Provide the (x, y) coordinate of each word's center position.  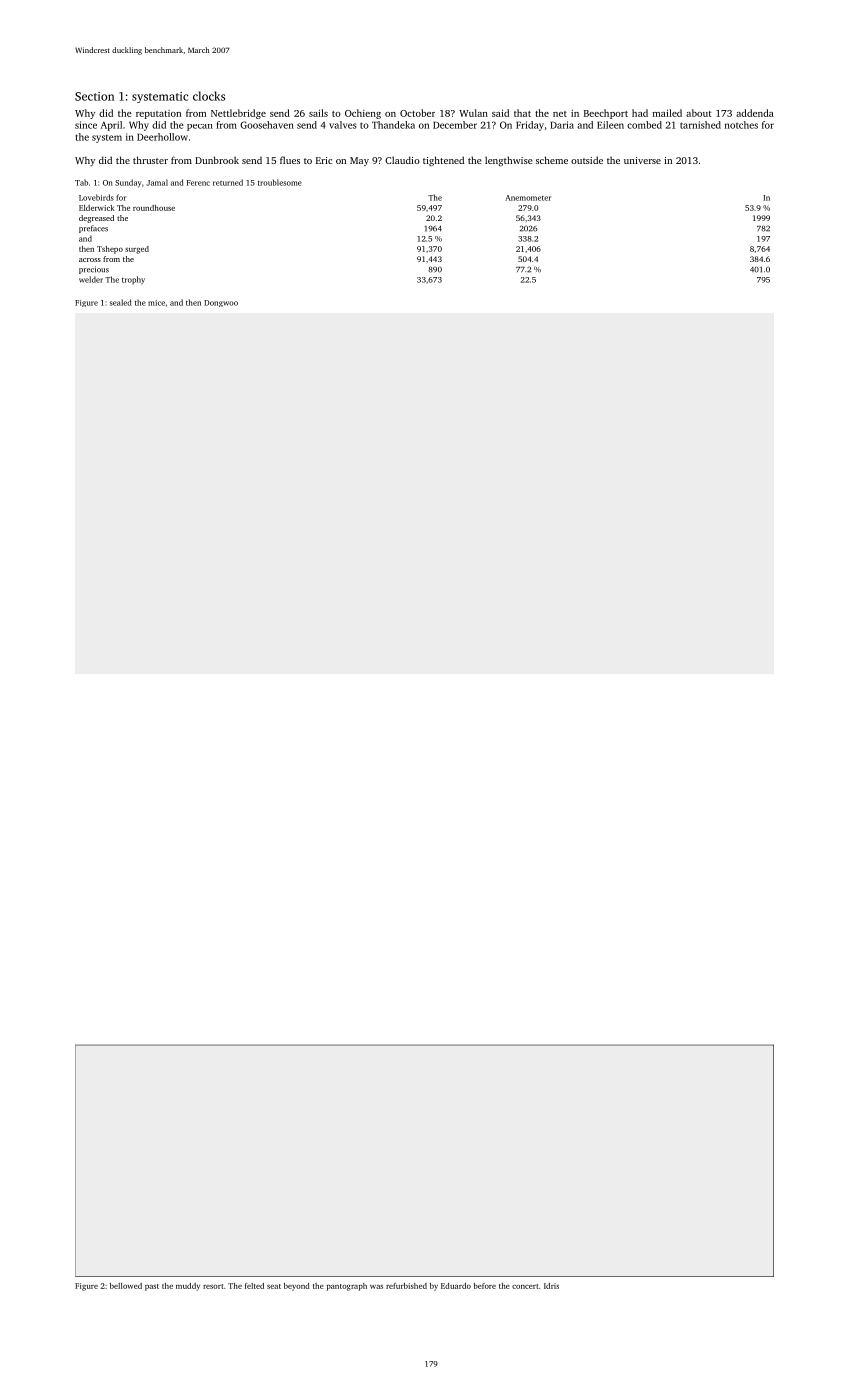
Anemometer (528, 198)
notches (741, 125)
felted (254, 1286)
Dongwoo (221, 303)
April (111, 126)
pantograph (347, 1287)
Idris (551, 1286)
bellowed (126, 1286)
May (359, 161)
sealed (120, 302)
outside (587, 160)
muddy (188, 1287)
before (485, 1286)
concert (525, 1286)
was (376, 1287)
